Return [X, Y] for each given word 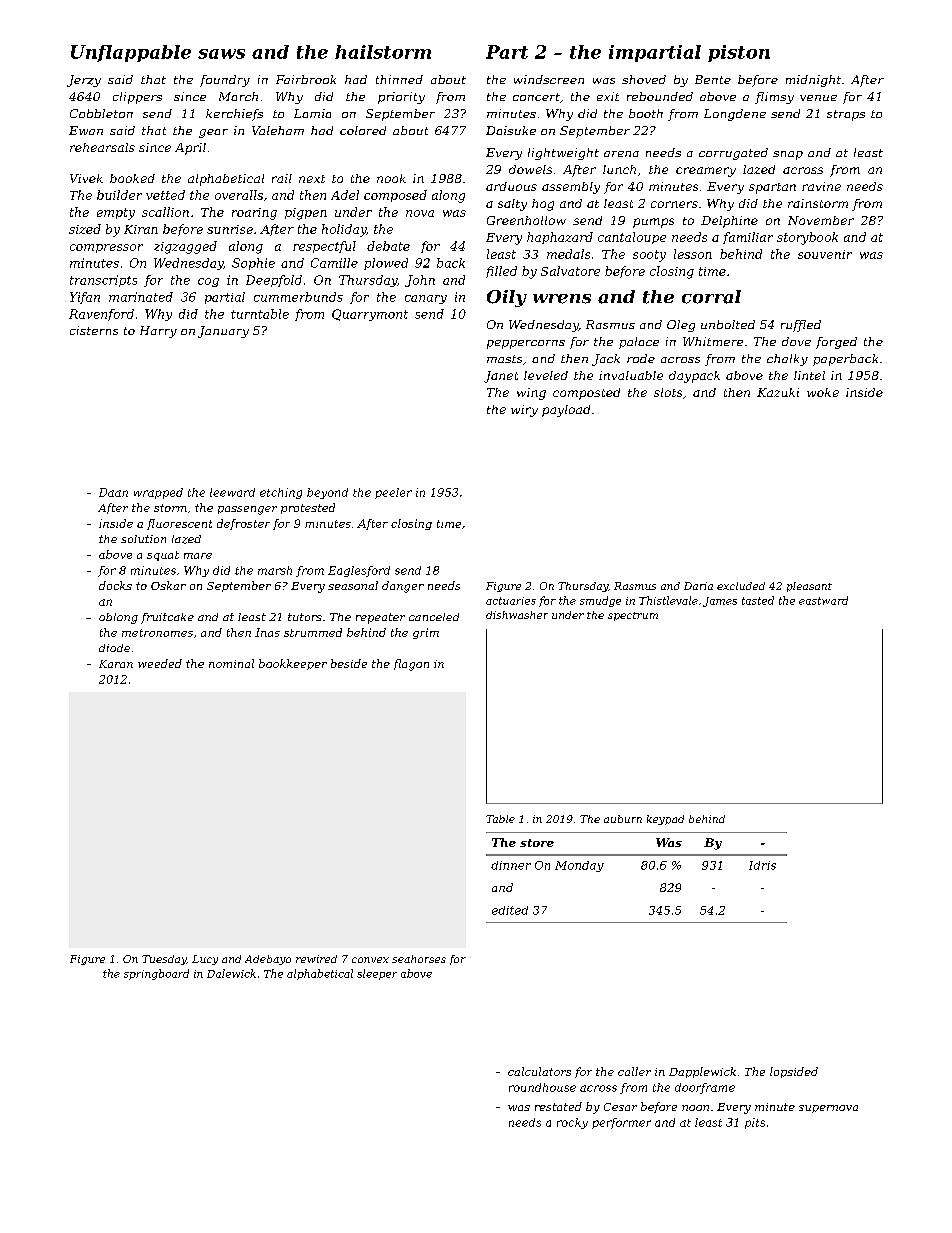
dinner [511, 865]
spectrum [633, 616]
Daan [113, 492]
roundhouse [542, 1087]
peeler [393, 493]
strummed [313, 632]
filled [501, 272]
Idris [762, 865]
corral [711, 297]
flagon [411, 665]
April [190, 149]
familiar [748, 238]
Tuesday [164, 960]
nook [391, 178]
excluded [741, 586]
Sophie [253, 264]
